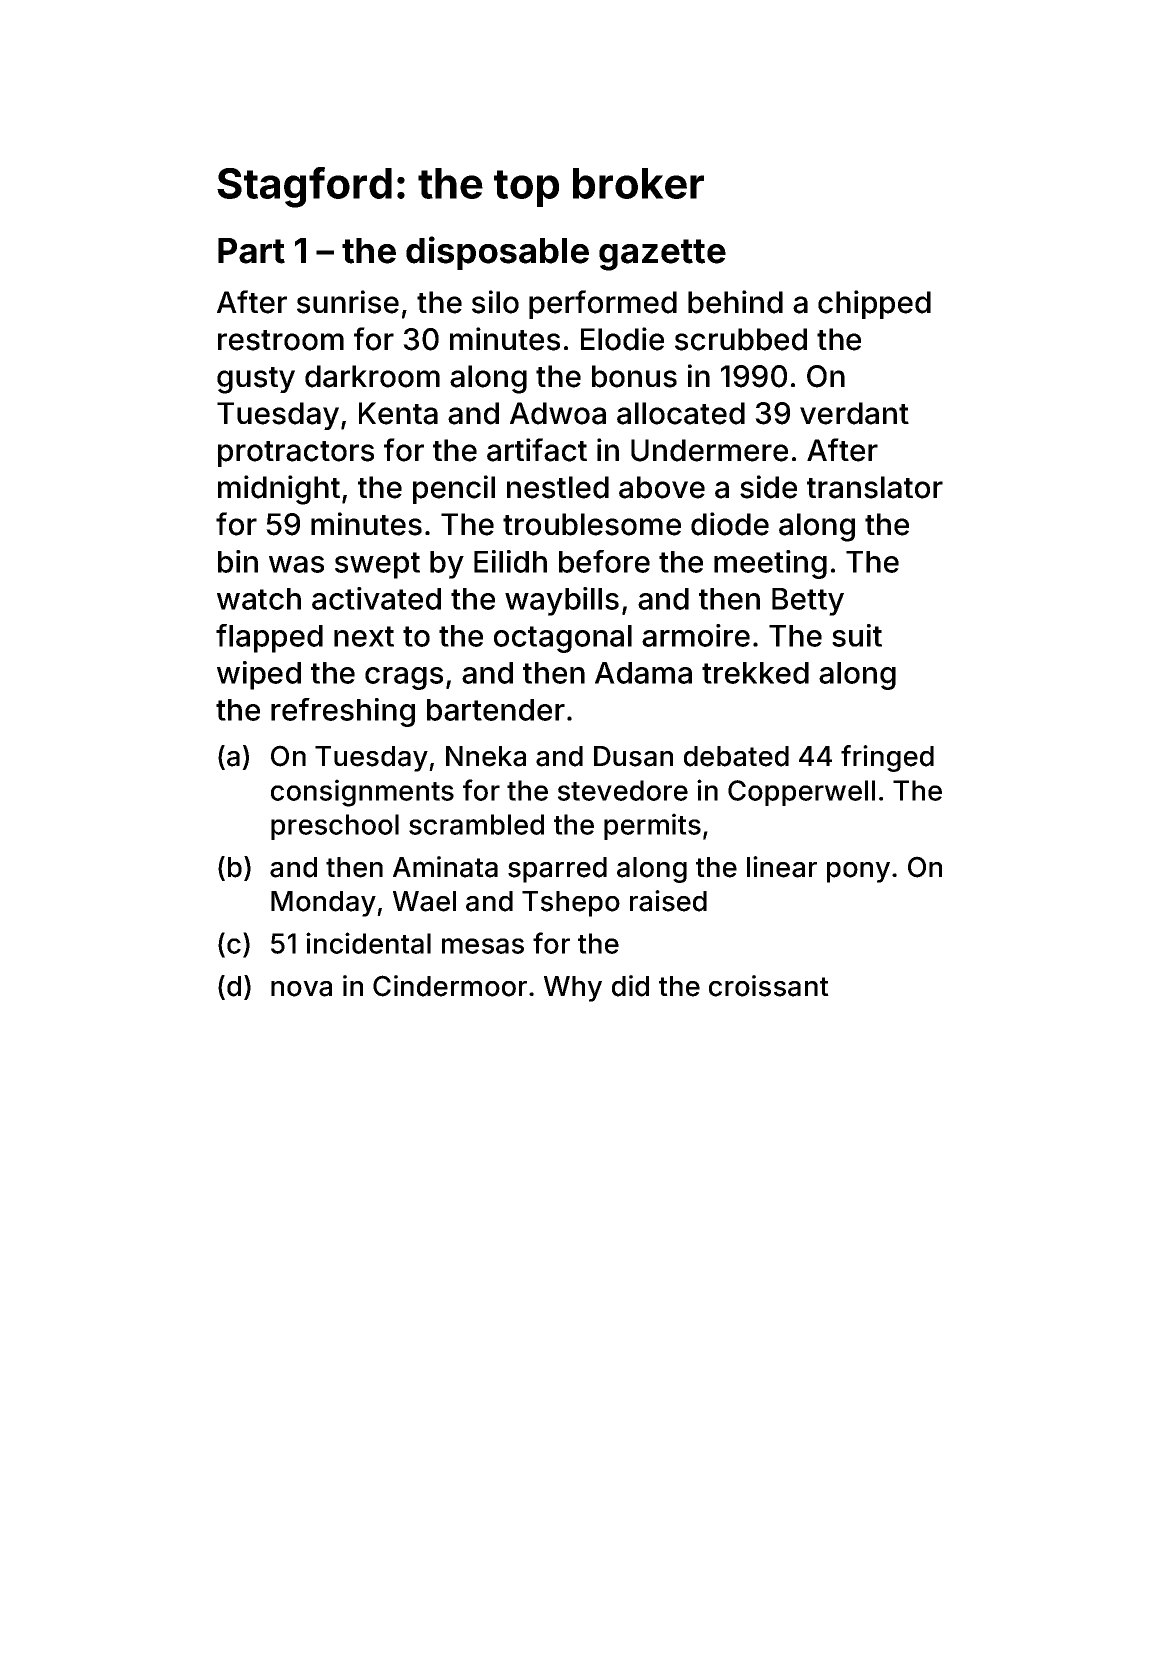  I want to click on chipped, so click(874, 304).
